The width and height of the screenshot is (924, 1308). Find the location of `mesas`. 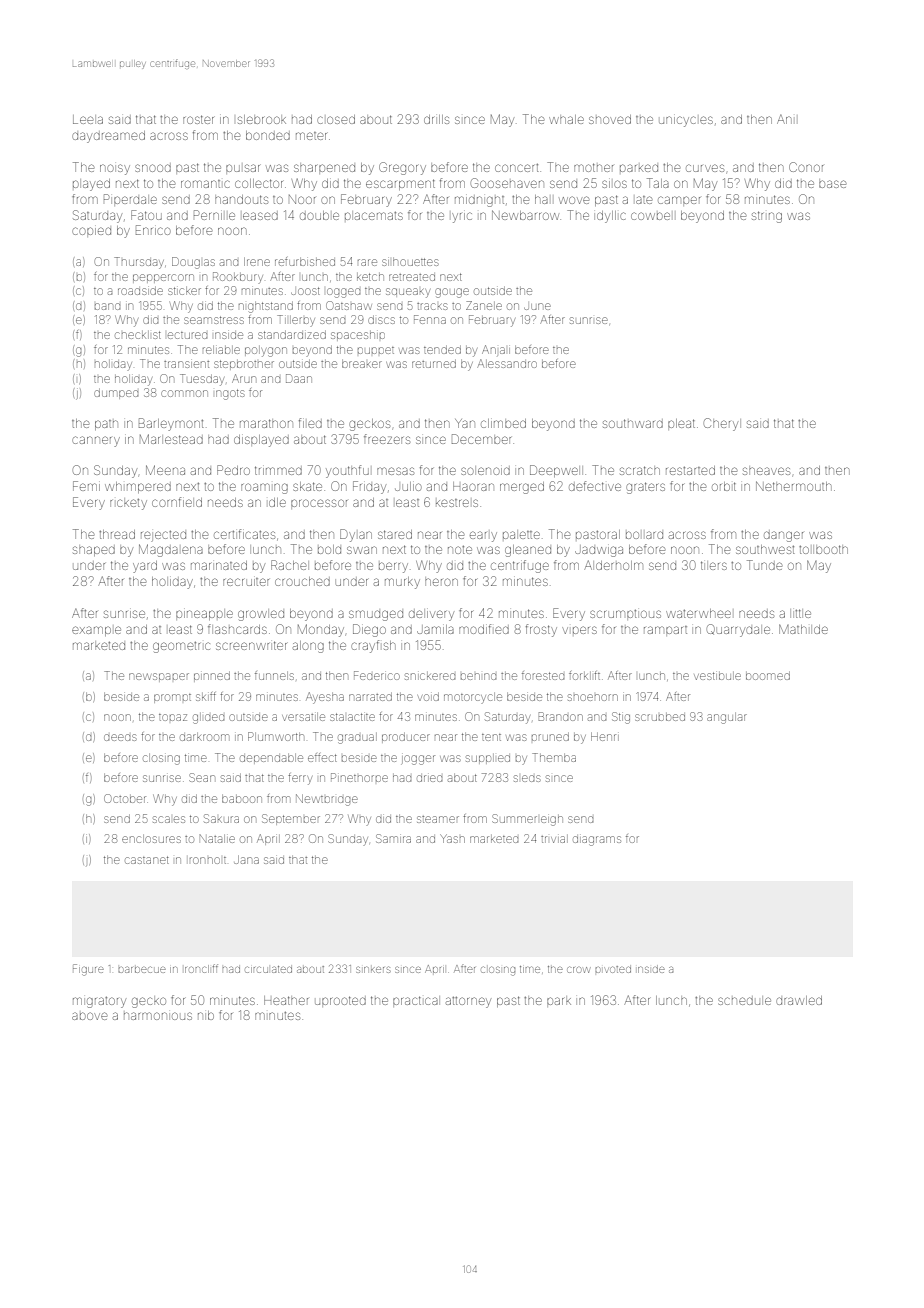

mesas is located at coordinates (395, 471).
